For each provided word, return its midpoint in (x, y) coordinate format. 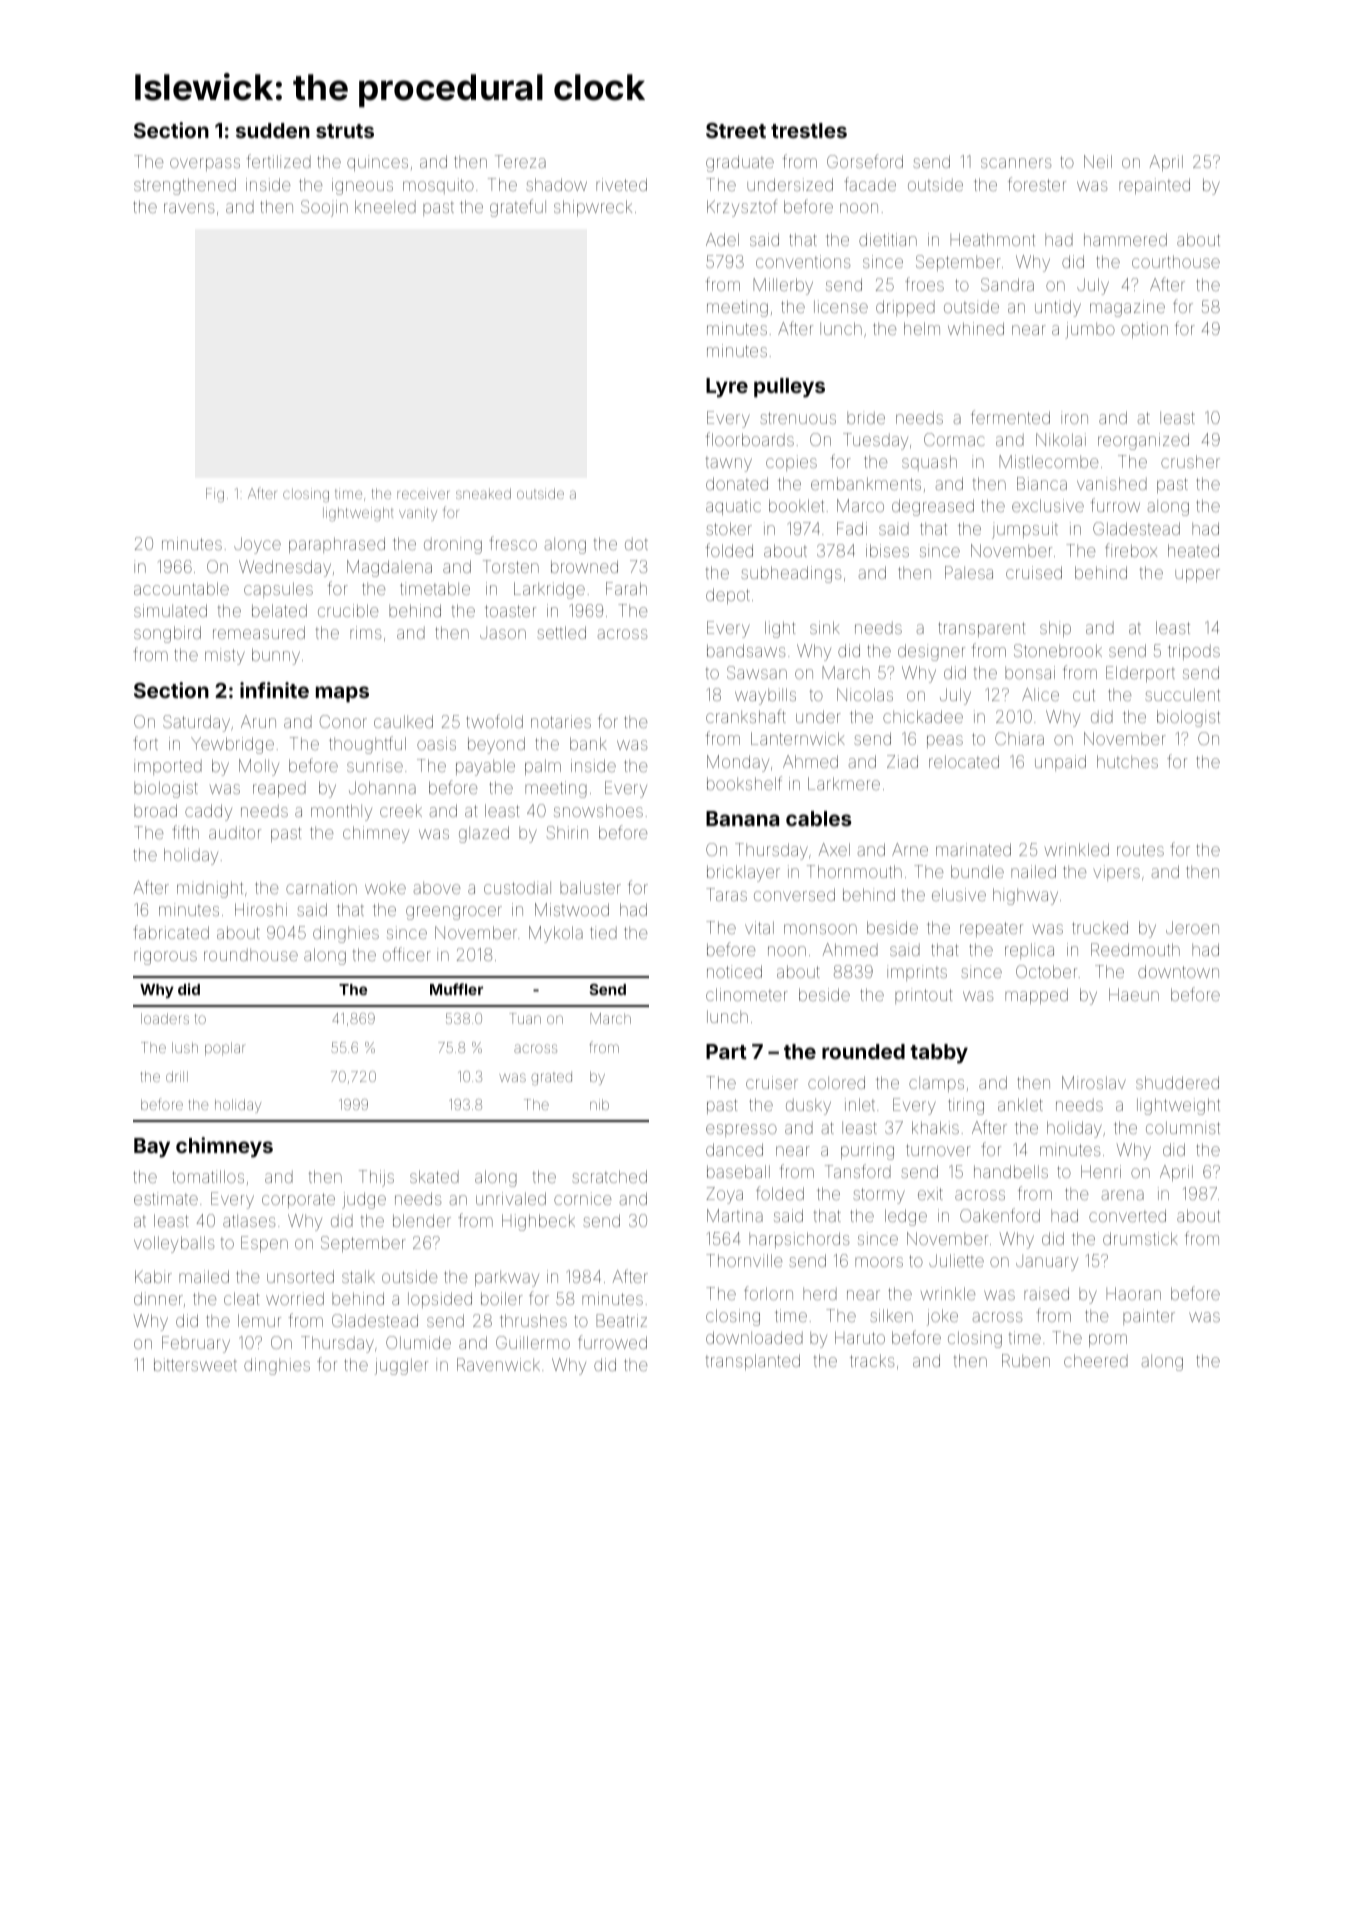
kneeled (385, 206)
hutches (1127, 761)
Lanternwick (798, 738)
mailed (204, 1276)
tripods (1194, 652)
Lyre (727, 388)
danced (734, 1149)
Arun (258, 721)
